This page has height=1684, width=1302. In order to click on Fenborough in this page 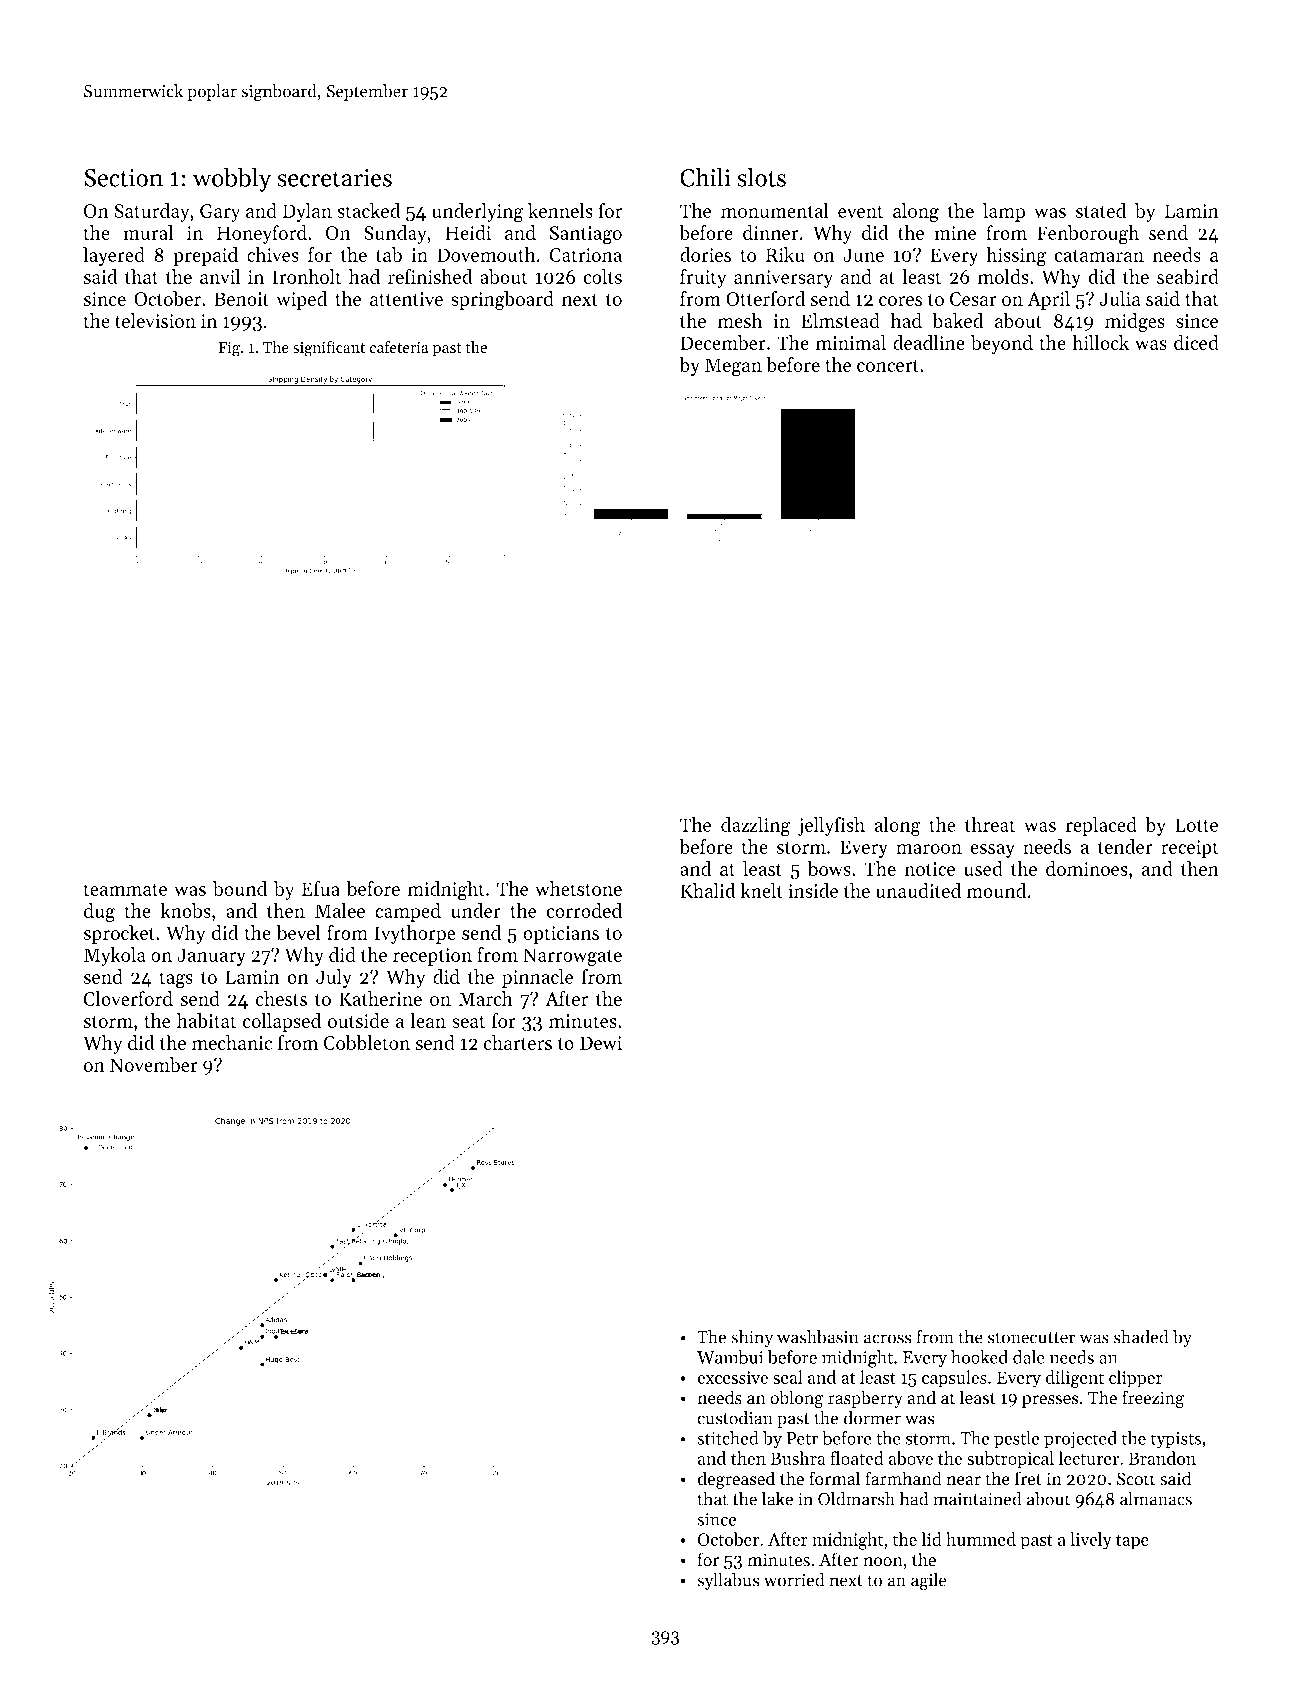, I will do `click(1088, 235)`.
